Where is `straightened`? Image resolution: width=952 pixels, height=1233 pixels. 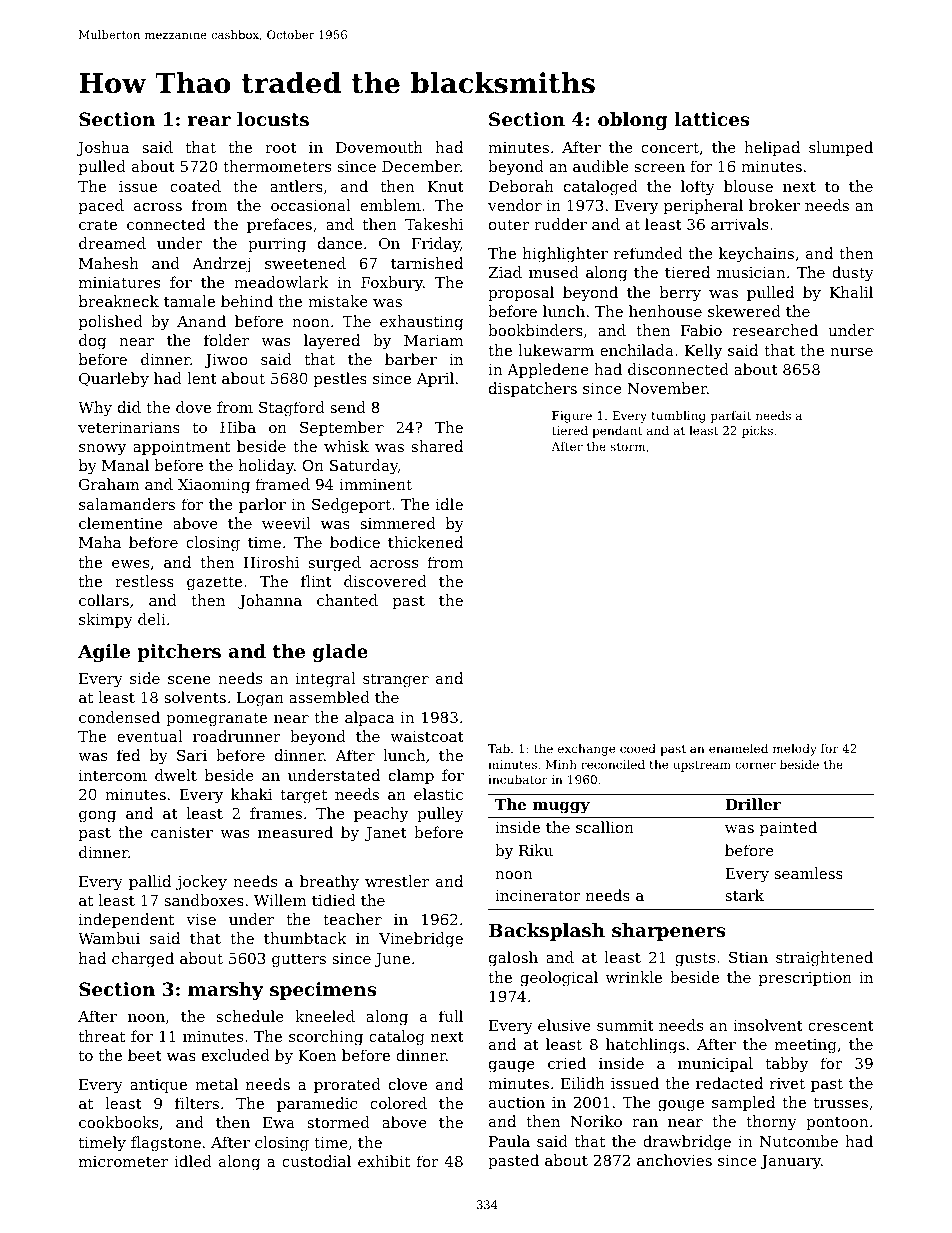 straightened is located at coordinates (824, 959).
